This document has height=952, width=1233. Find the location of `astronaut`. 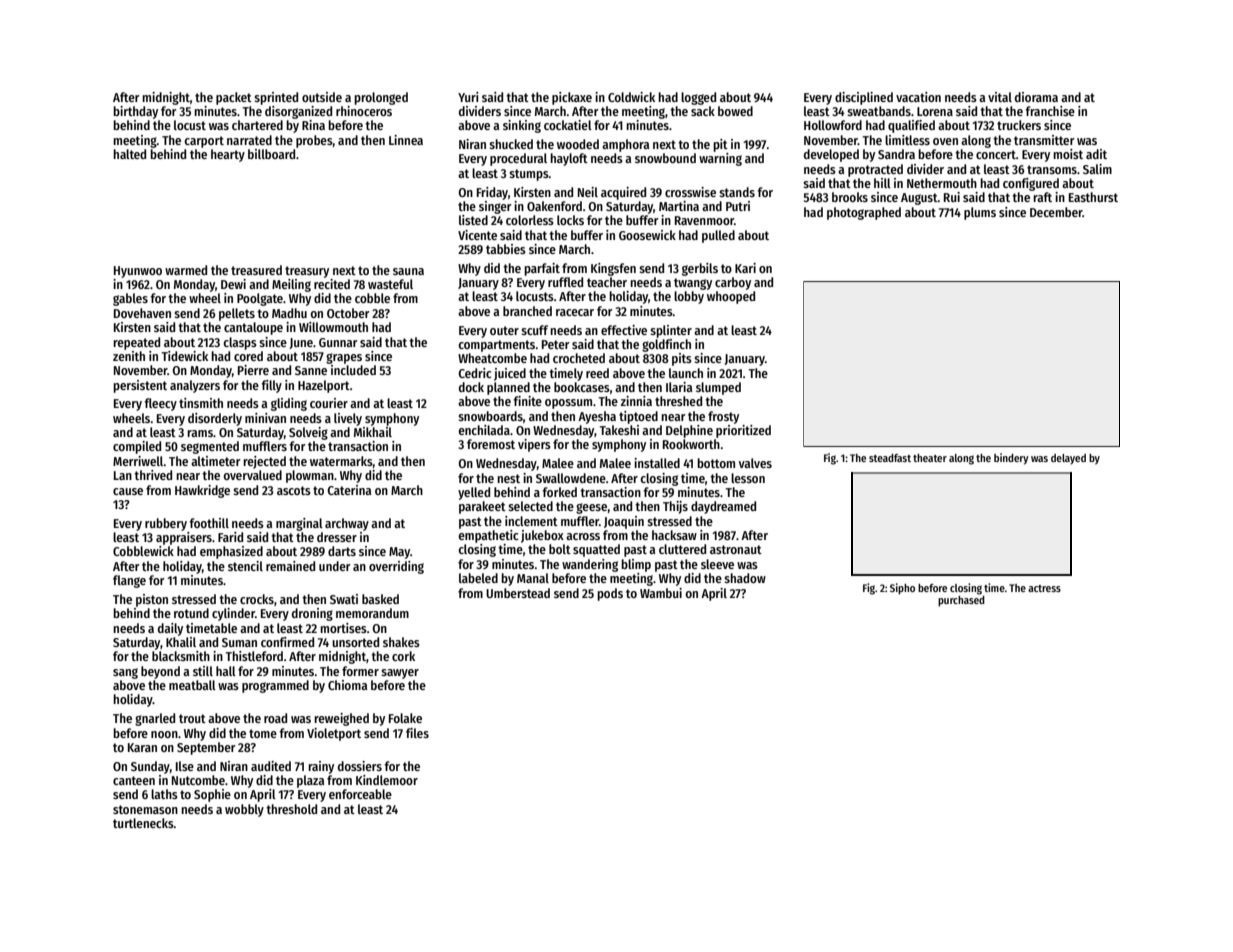

astronaut is located at coordinates (736, 549).
